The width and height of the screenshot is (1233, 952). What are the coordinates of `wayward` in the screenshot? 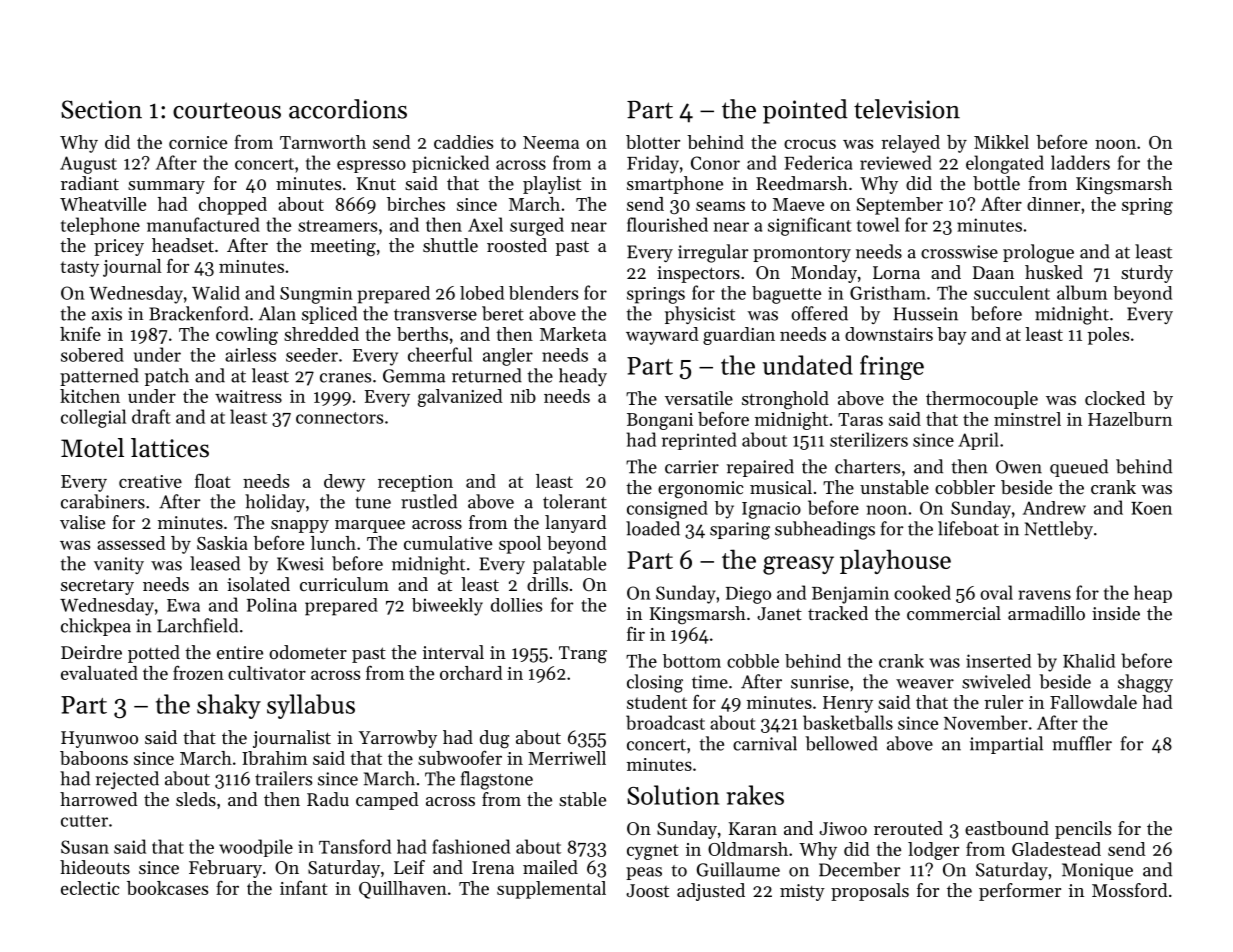 It's located at (662, 336).
